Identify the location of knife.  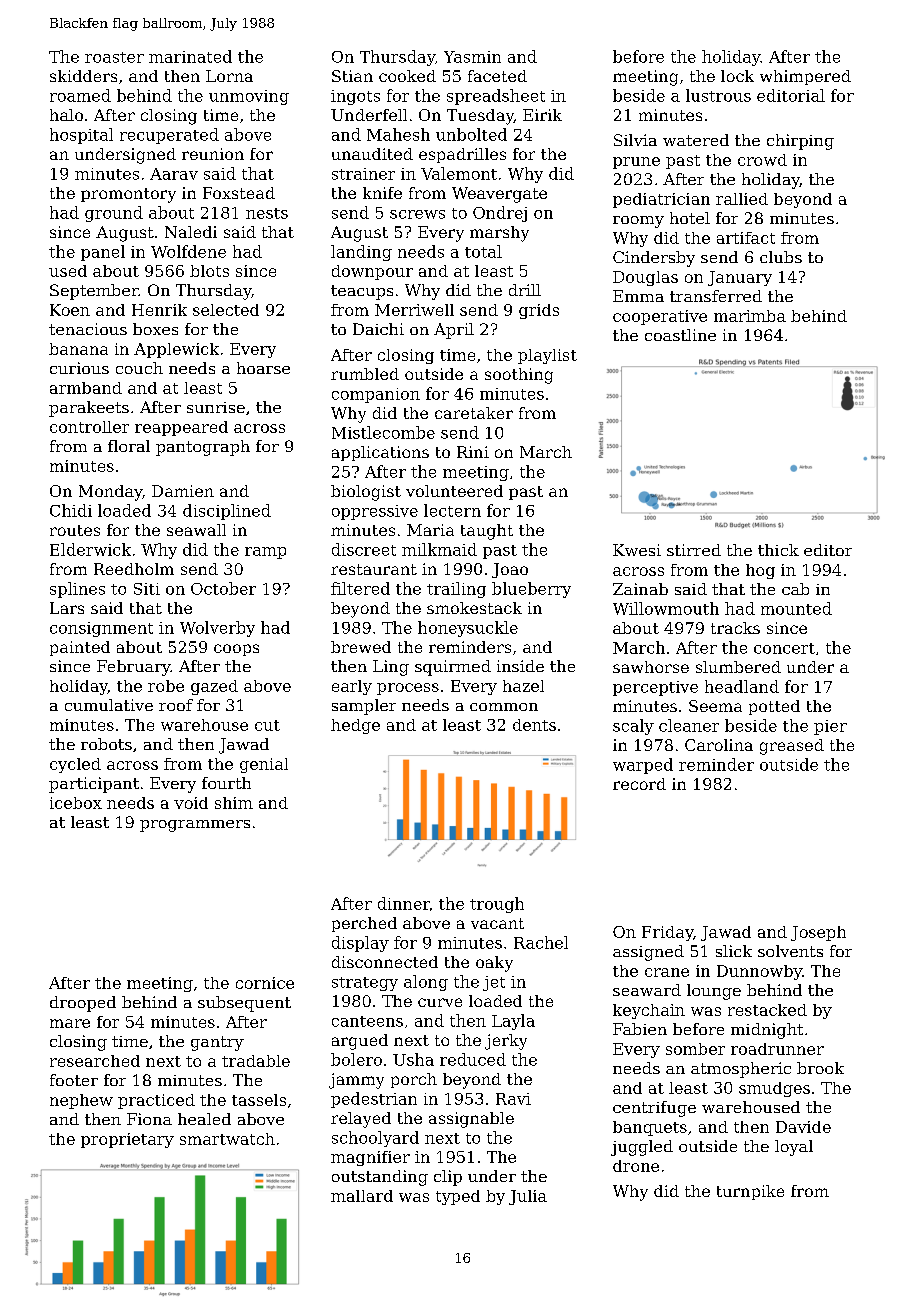
(382, 193).
